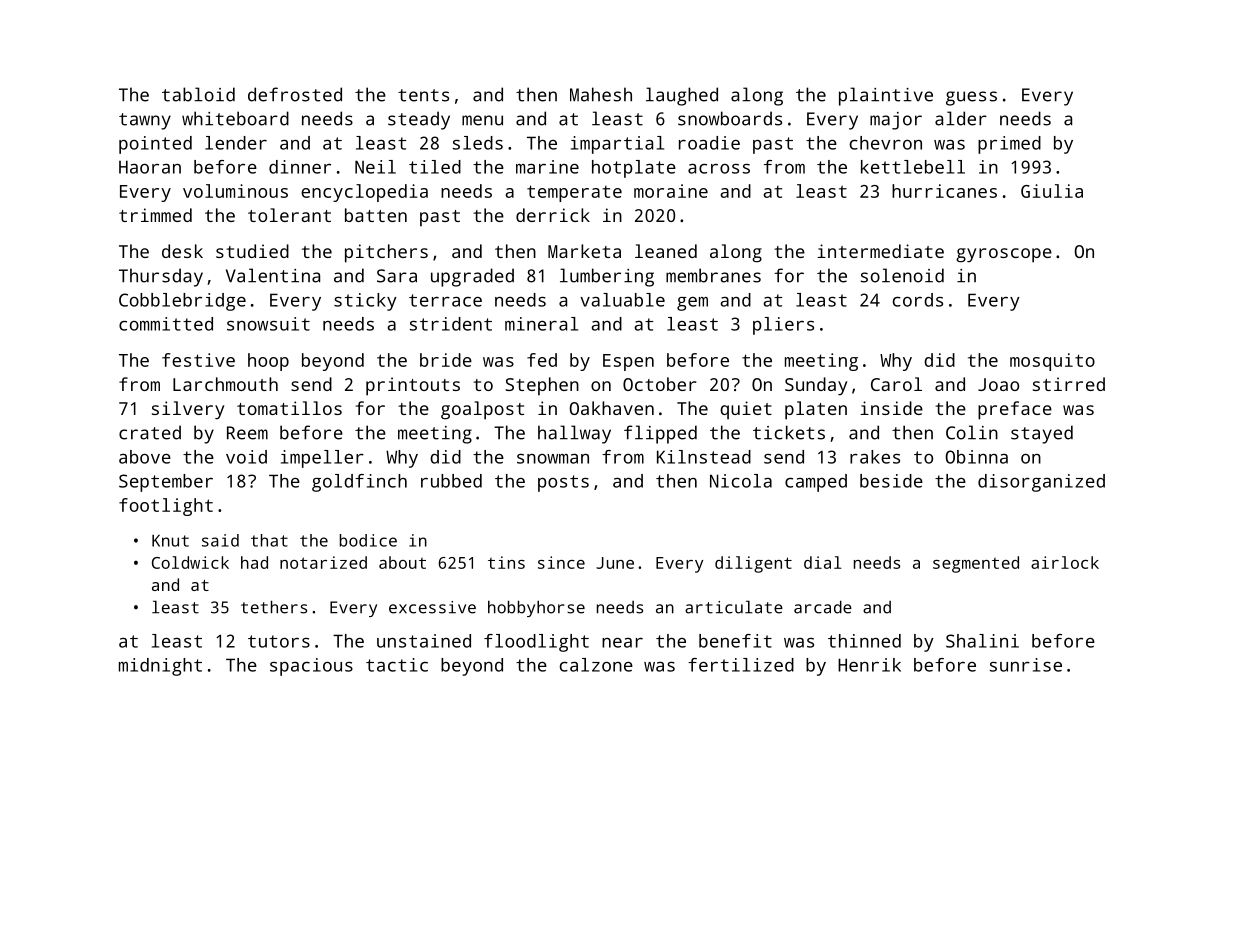 The image size is (1233, 952). I want to click on trimmed, so click(155, 215).
